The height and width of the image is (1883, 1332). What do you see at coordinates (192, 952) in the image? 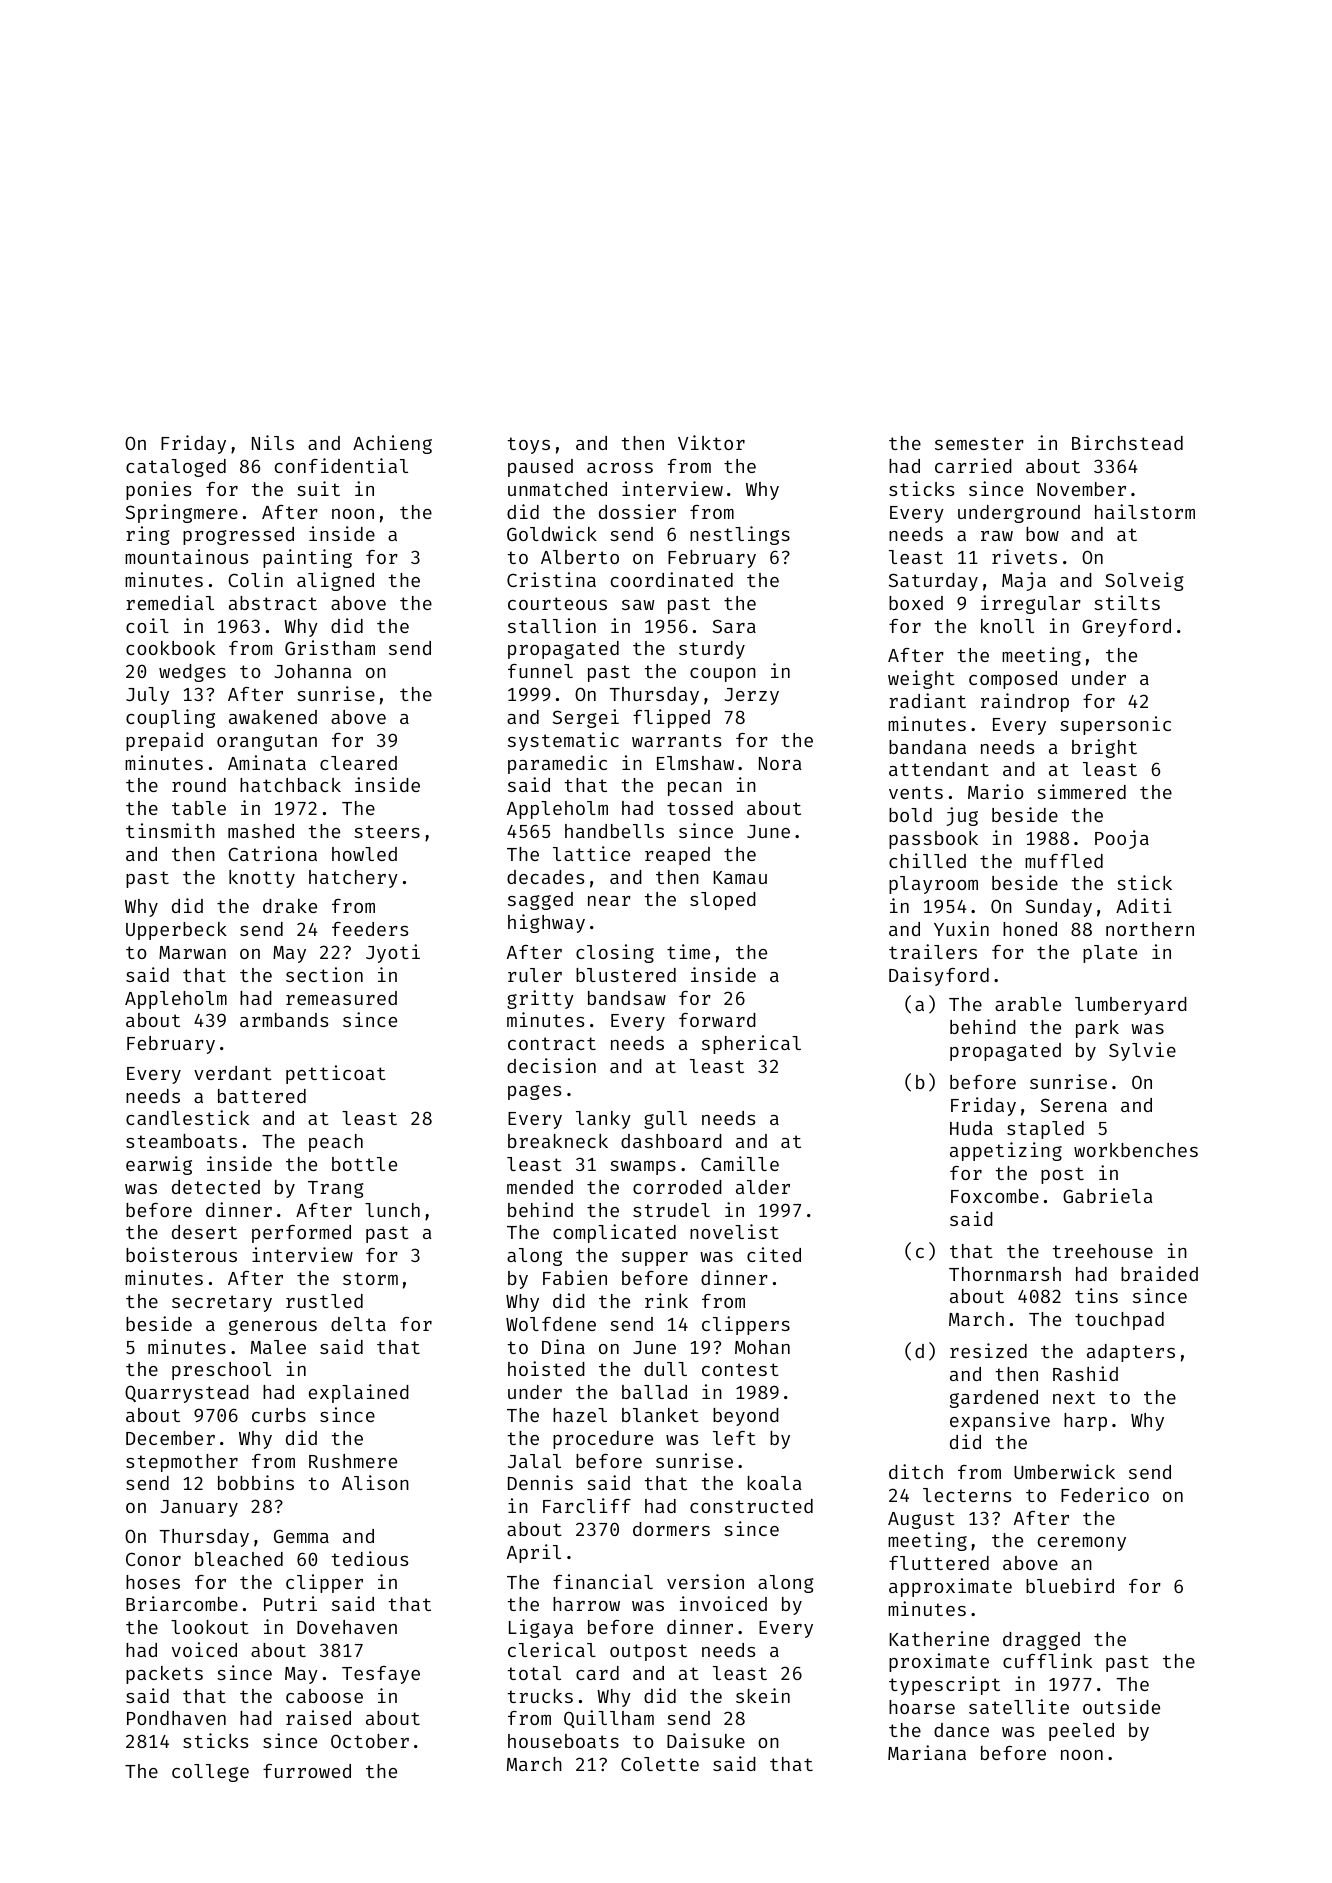
I see `Marwan` at bounding box center [192, 952].
